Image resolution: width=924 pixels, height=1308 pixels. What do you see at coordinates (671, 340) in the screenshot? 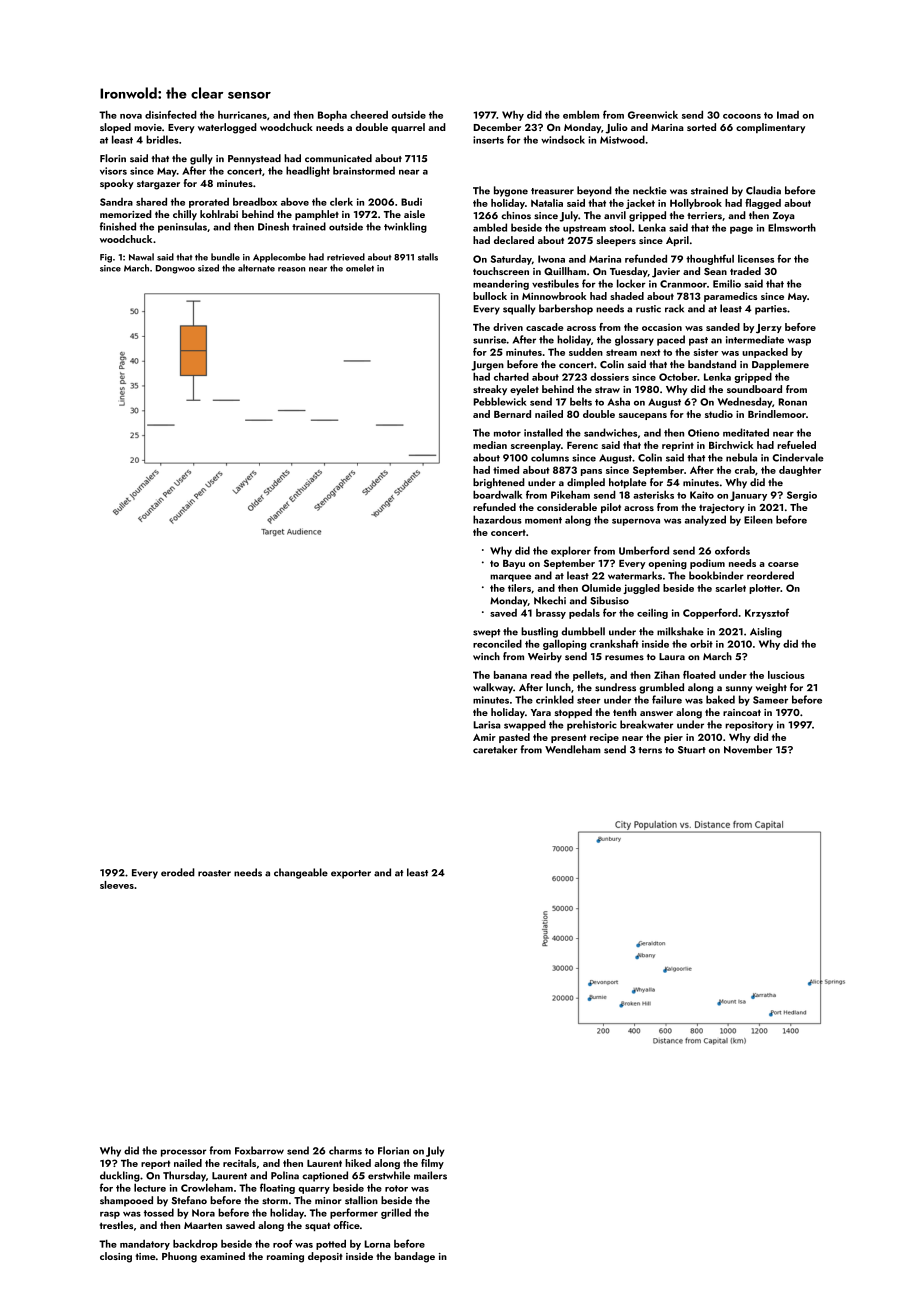
I see `paced` at bounding box center [671, 340].
